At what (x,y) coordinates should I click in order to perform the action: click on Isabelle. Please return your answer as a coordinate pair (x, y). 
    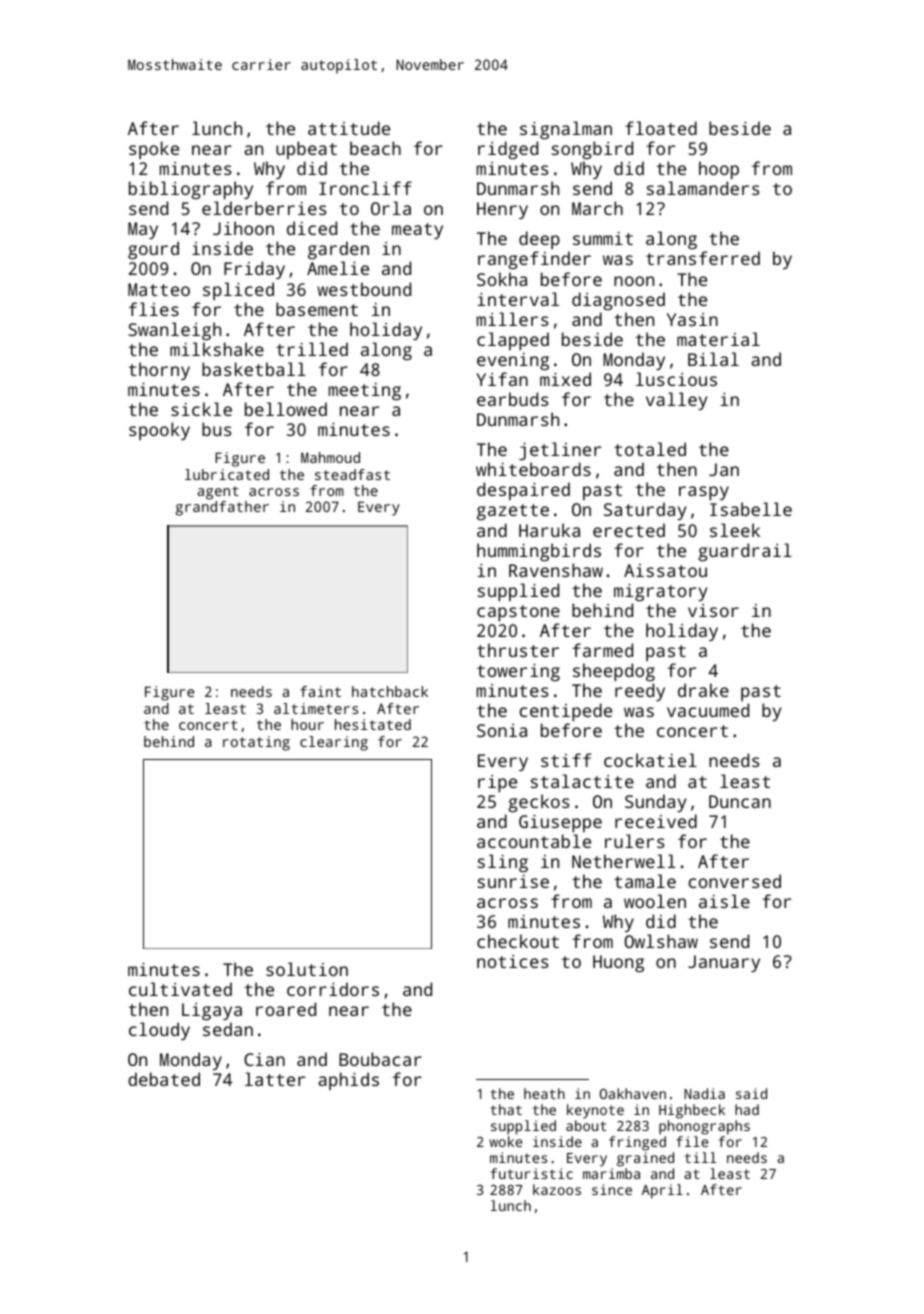
    Looking at the image, I should click on (751, 509).
